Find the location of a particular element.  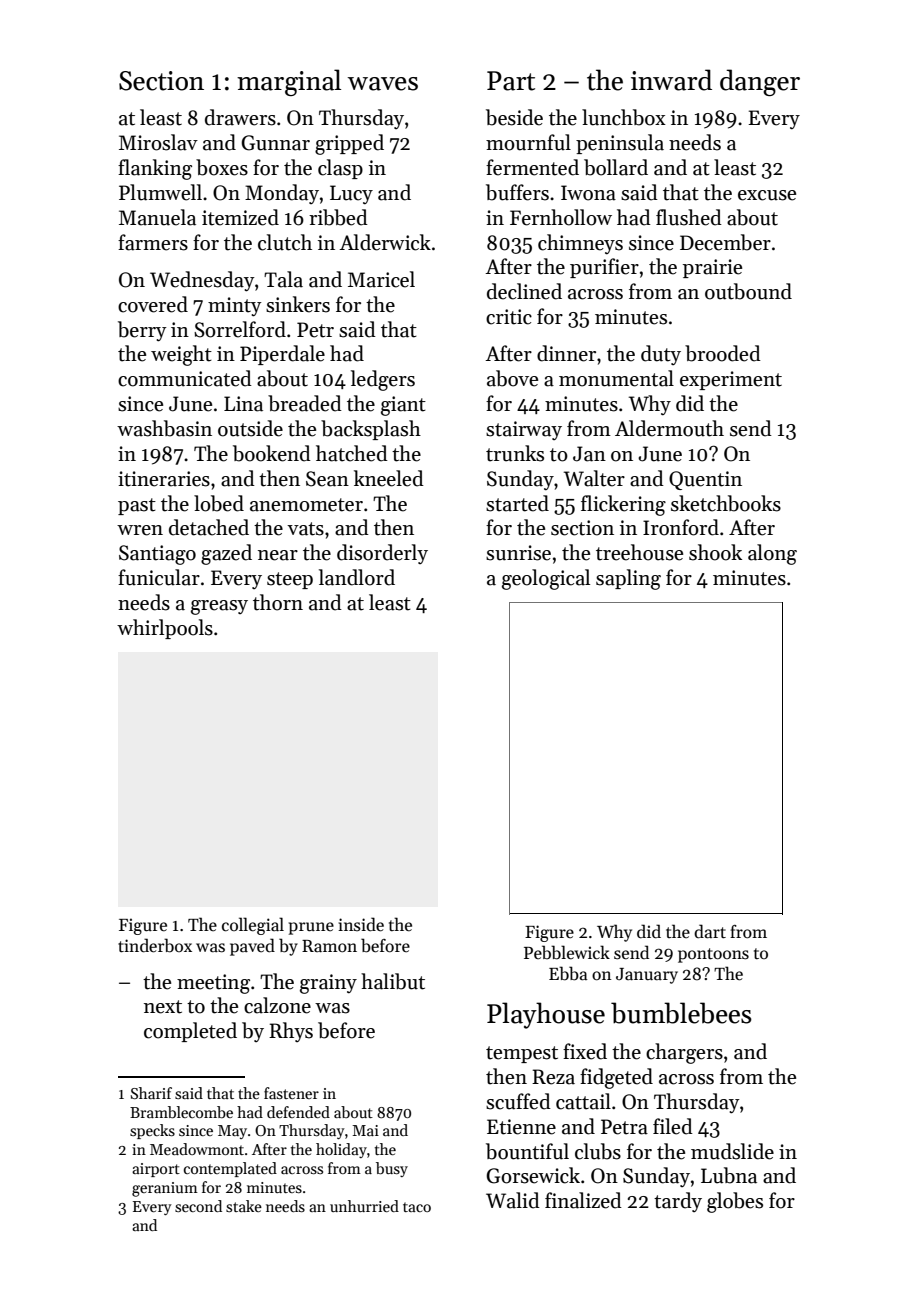

collegial is located at coordinates (253, 926).
